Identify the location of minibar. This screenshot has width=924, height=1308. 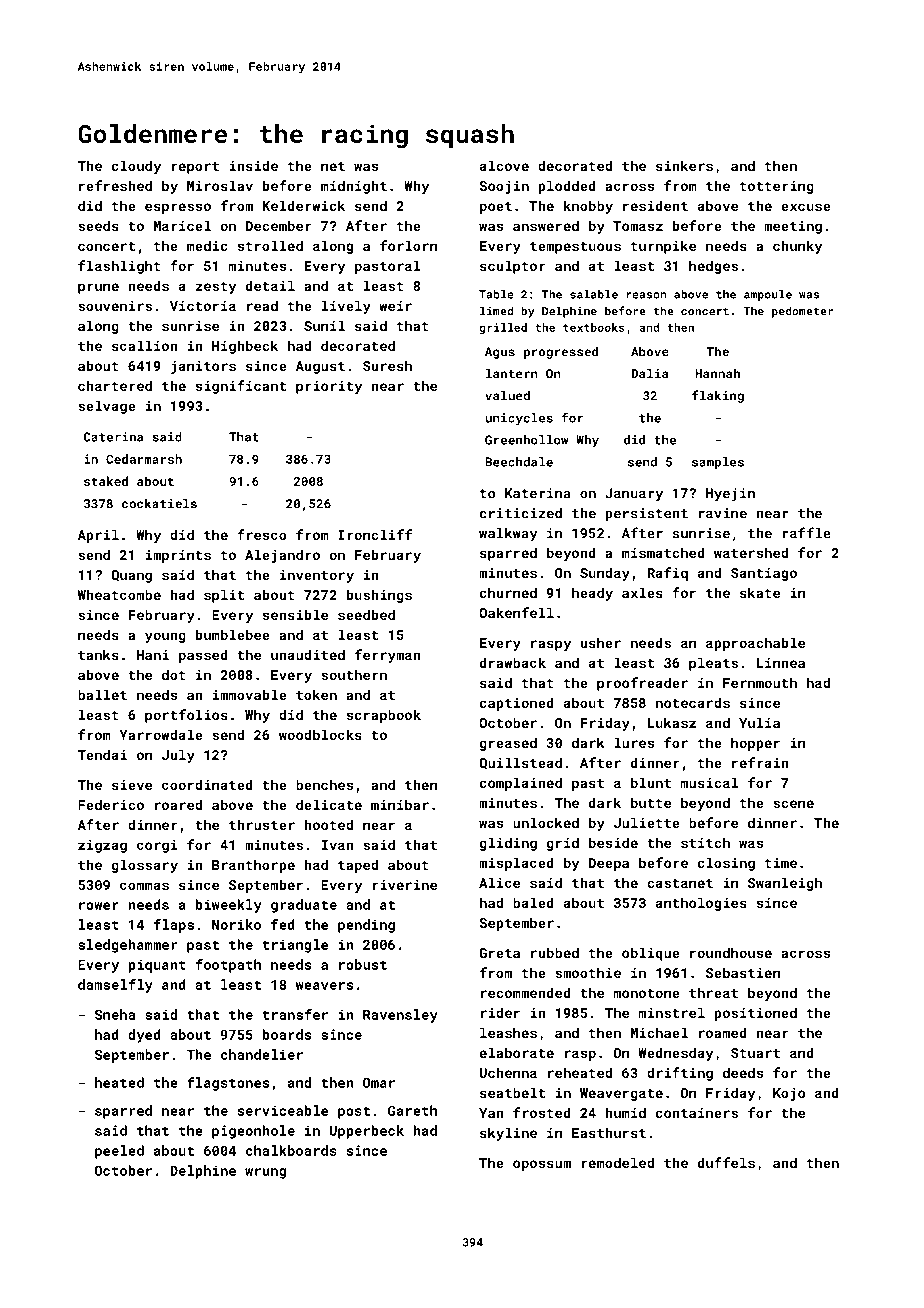
(400, 804).
